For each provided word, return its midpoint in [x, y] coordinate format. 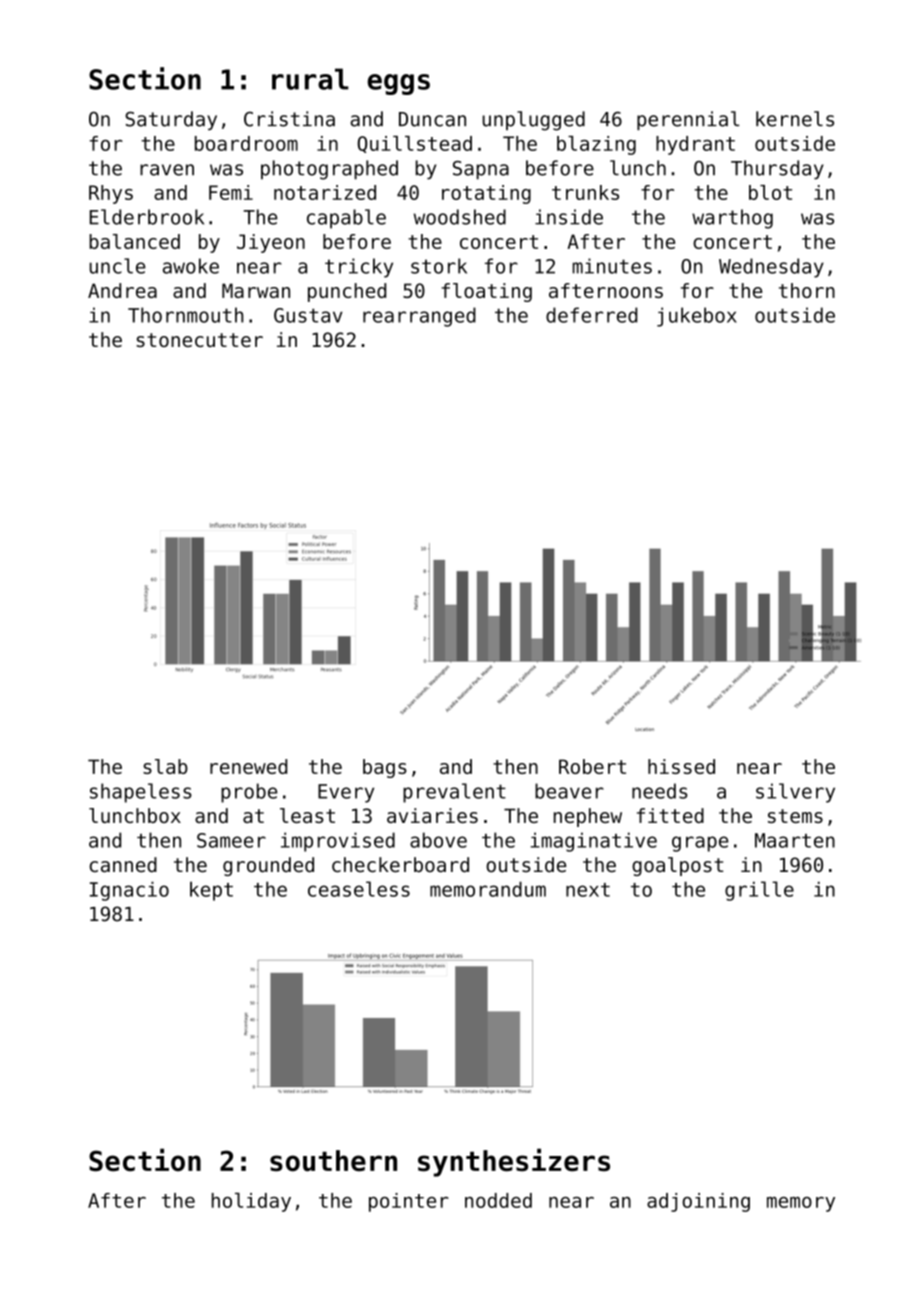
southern [333, 1161]
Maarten [795, 840]
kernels [795, 119]
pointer [409, 1202]
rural [310, 79]
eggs [399, 84]
